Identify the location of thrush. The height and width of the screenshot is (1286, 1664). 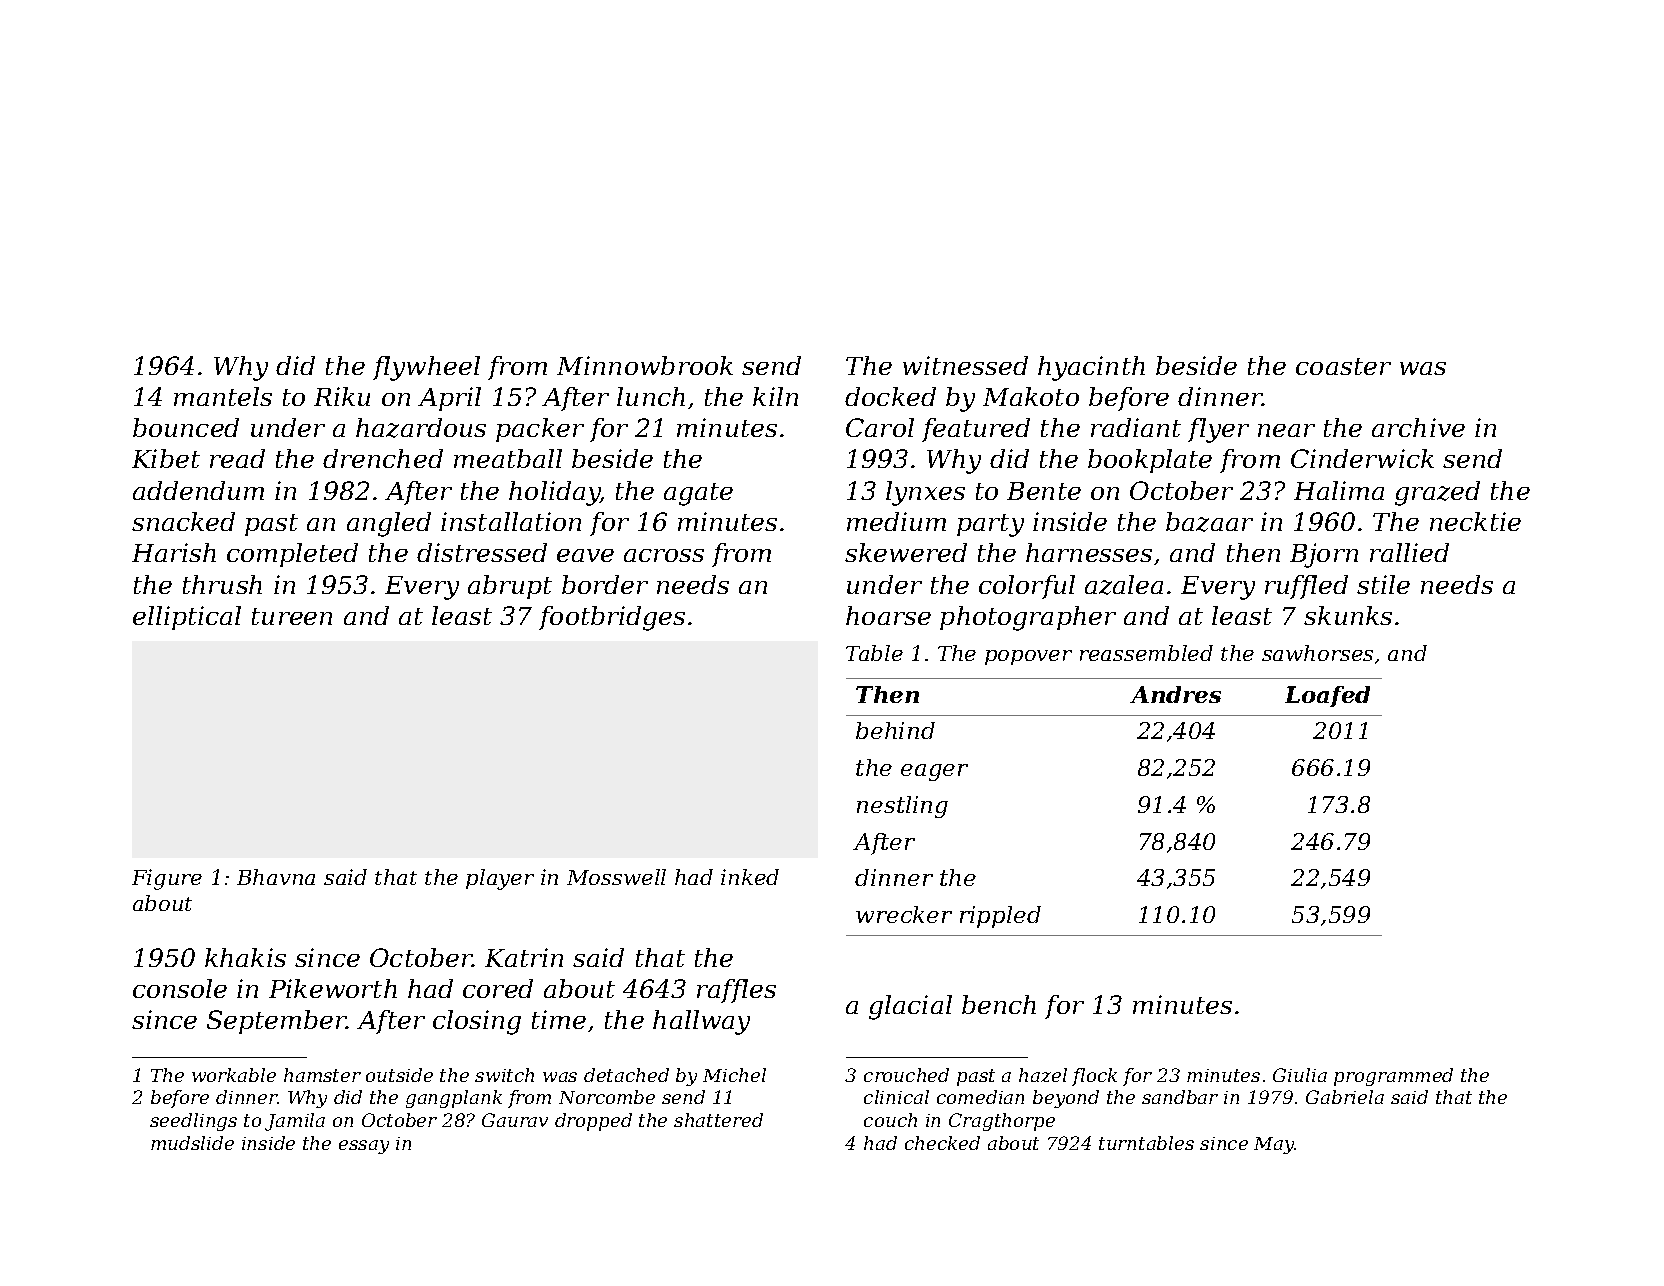
(222, 584).
